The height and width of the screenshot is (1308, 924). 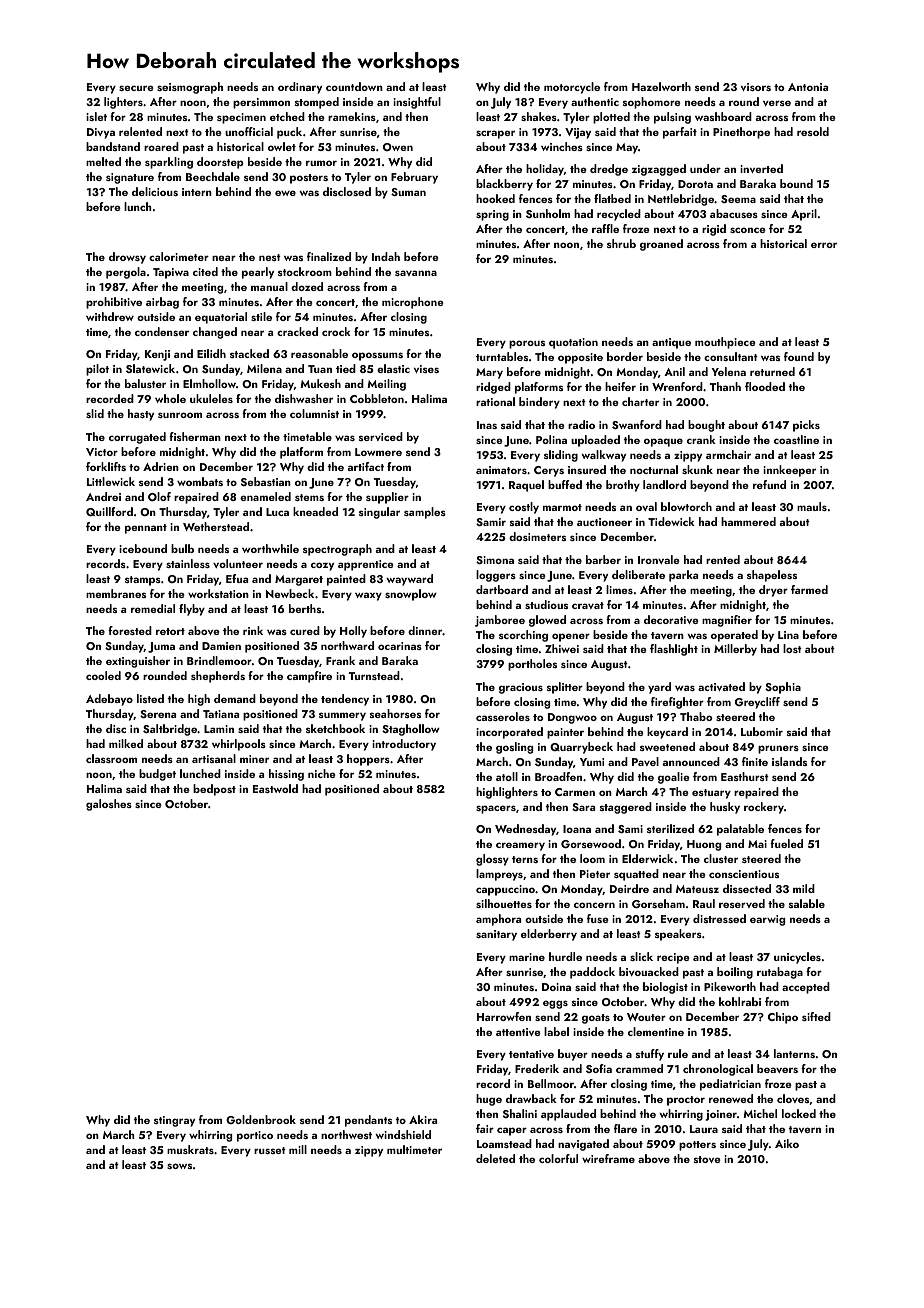 I want to click on insightful, so click(x=417, y=103).
